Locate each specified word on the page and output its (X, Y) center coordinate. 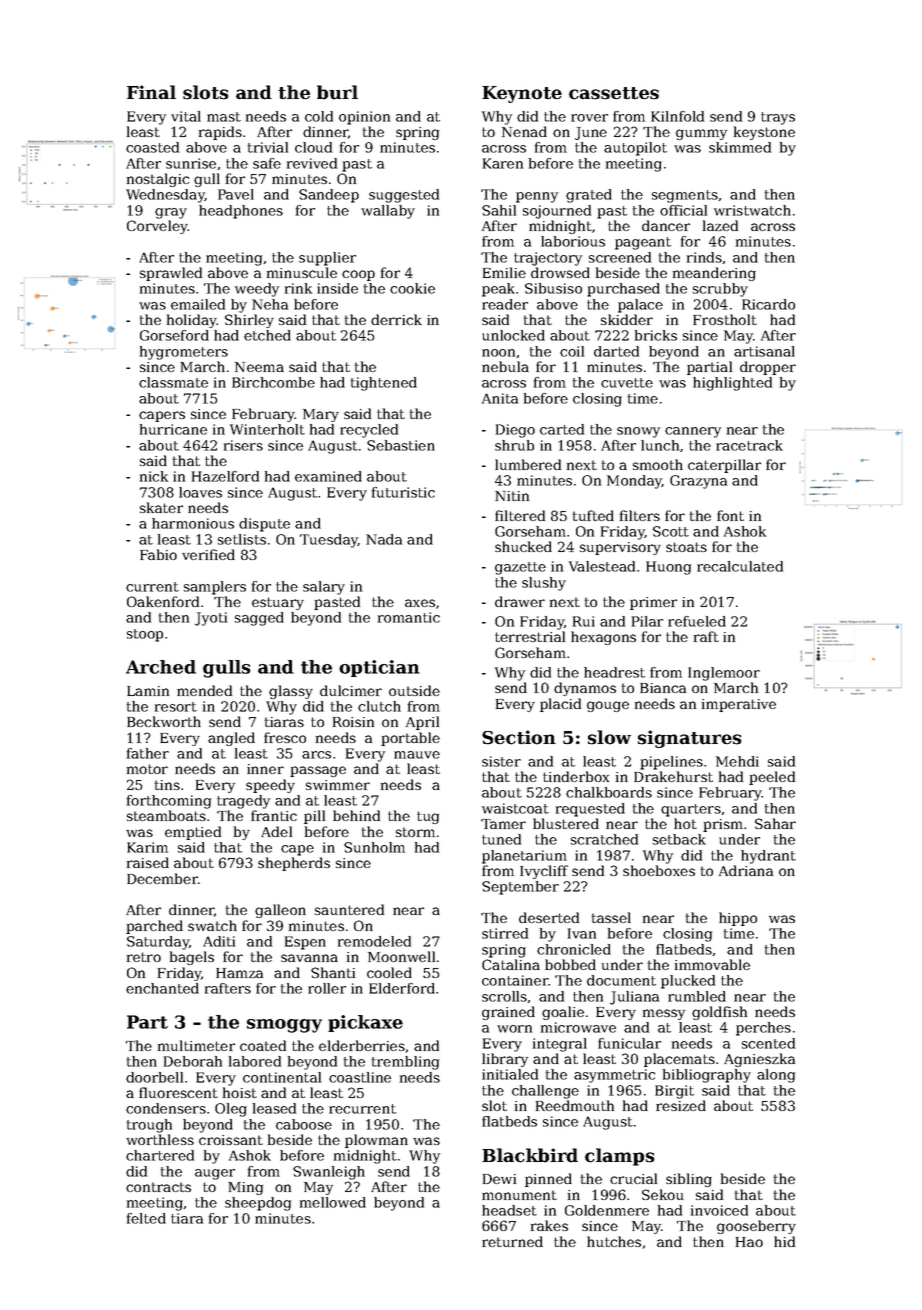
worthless (160, 1139)
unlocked (513, 335)
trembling (405, 1063)
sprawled (171, 274)
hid (784, 1241)
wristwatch (752, 210)
